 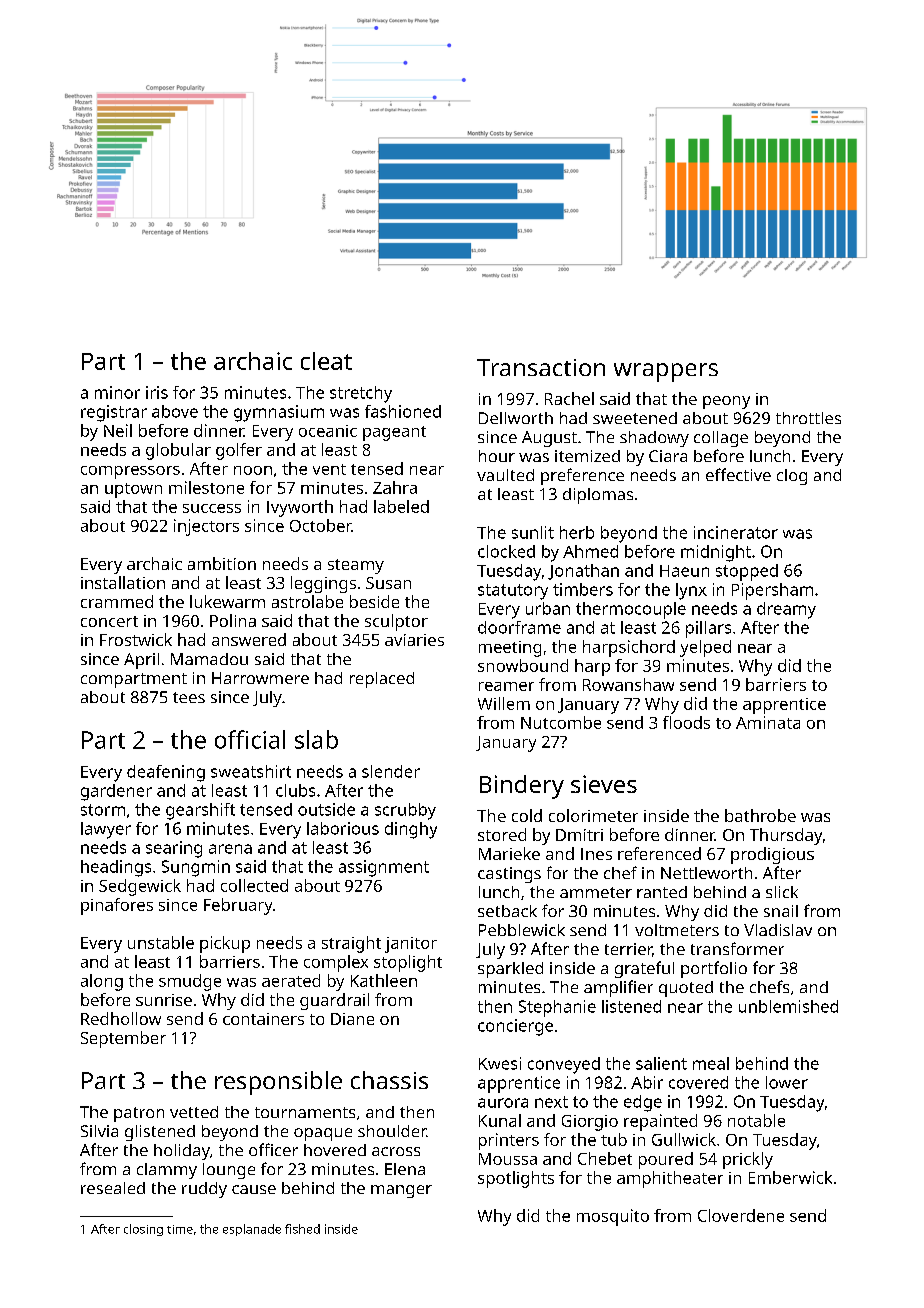 What do you see at coordinates (254, 885) in the document?
I see `collected` at bounding box center [254, 885].
